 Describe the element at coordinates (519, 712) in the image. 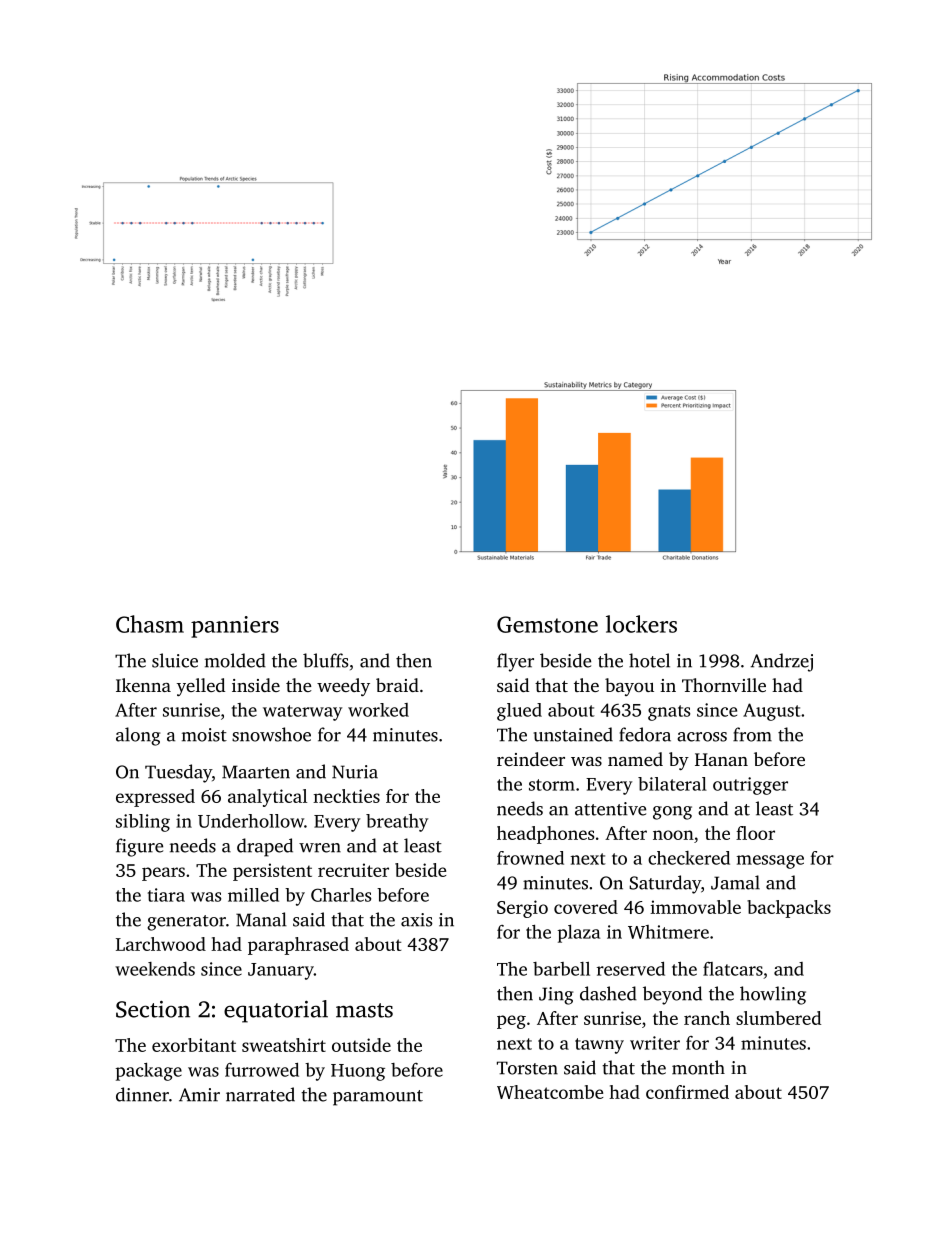

I see `glued` at that location.
